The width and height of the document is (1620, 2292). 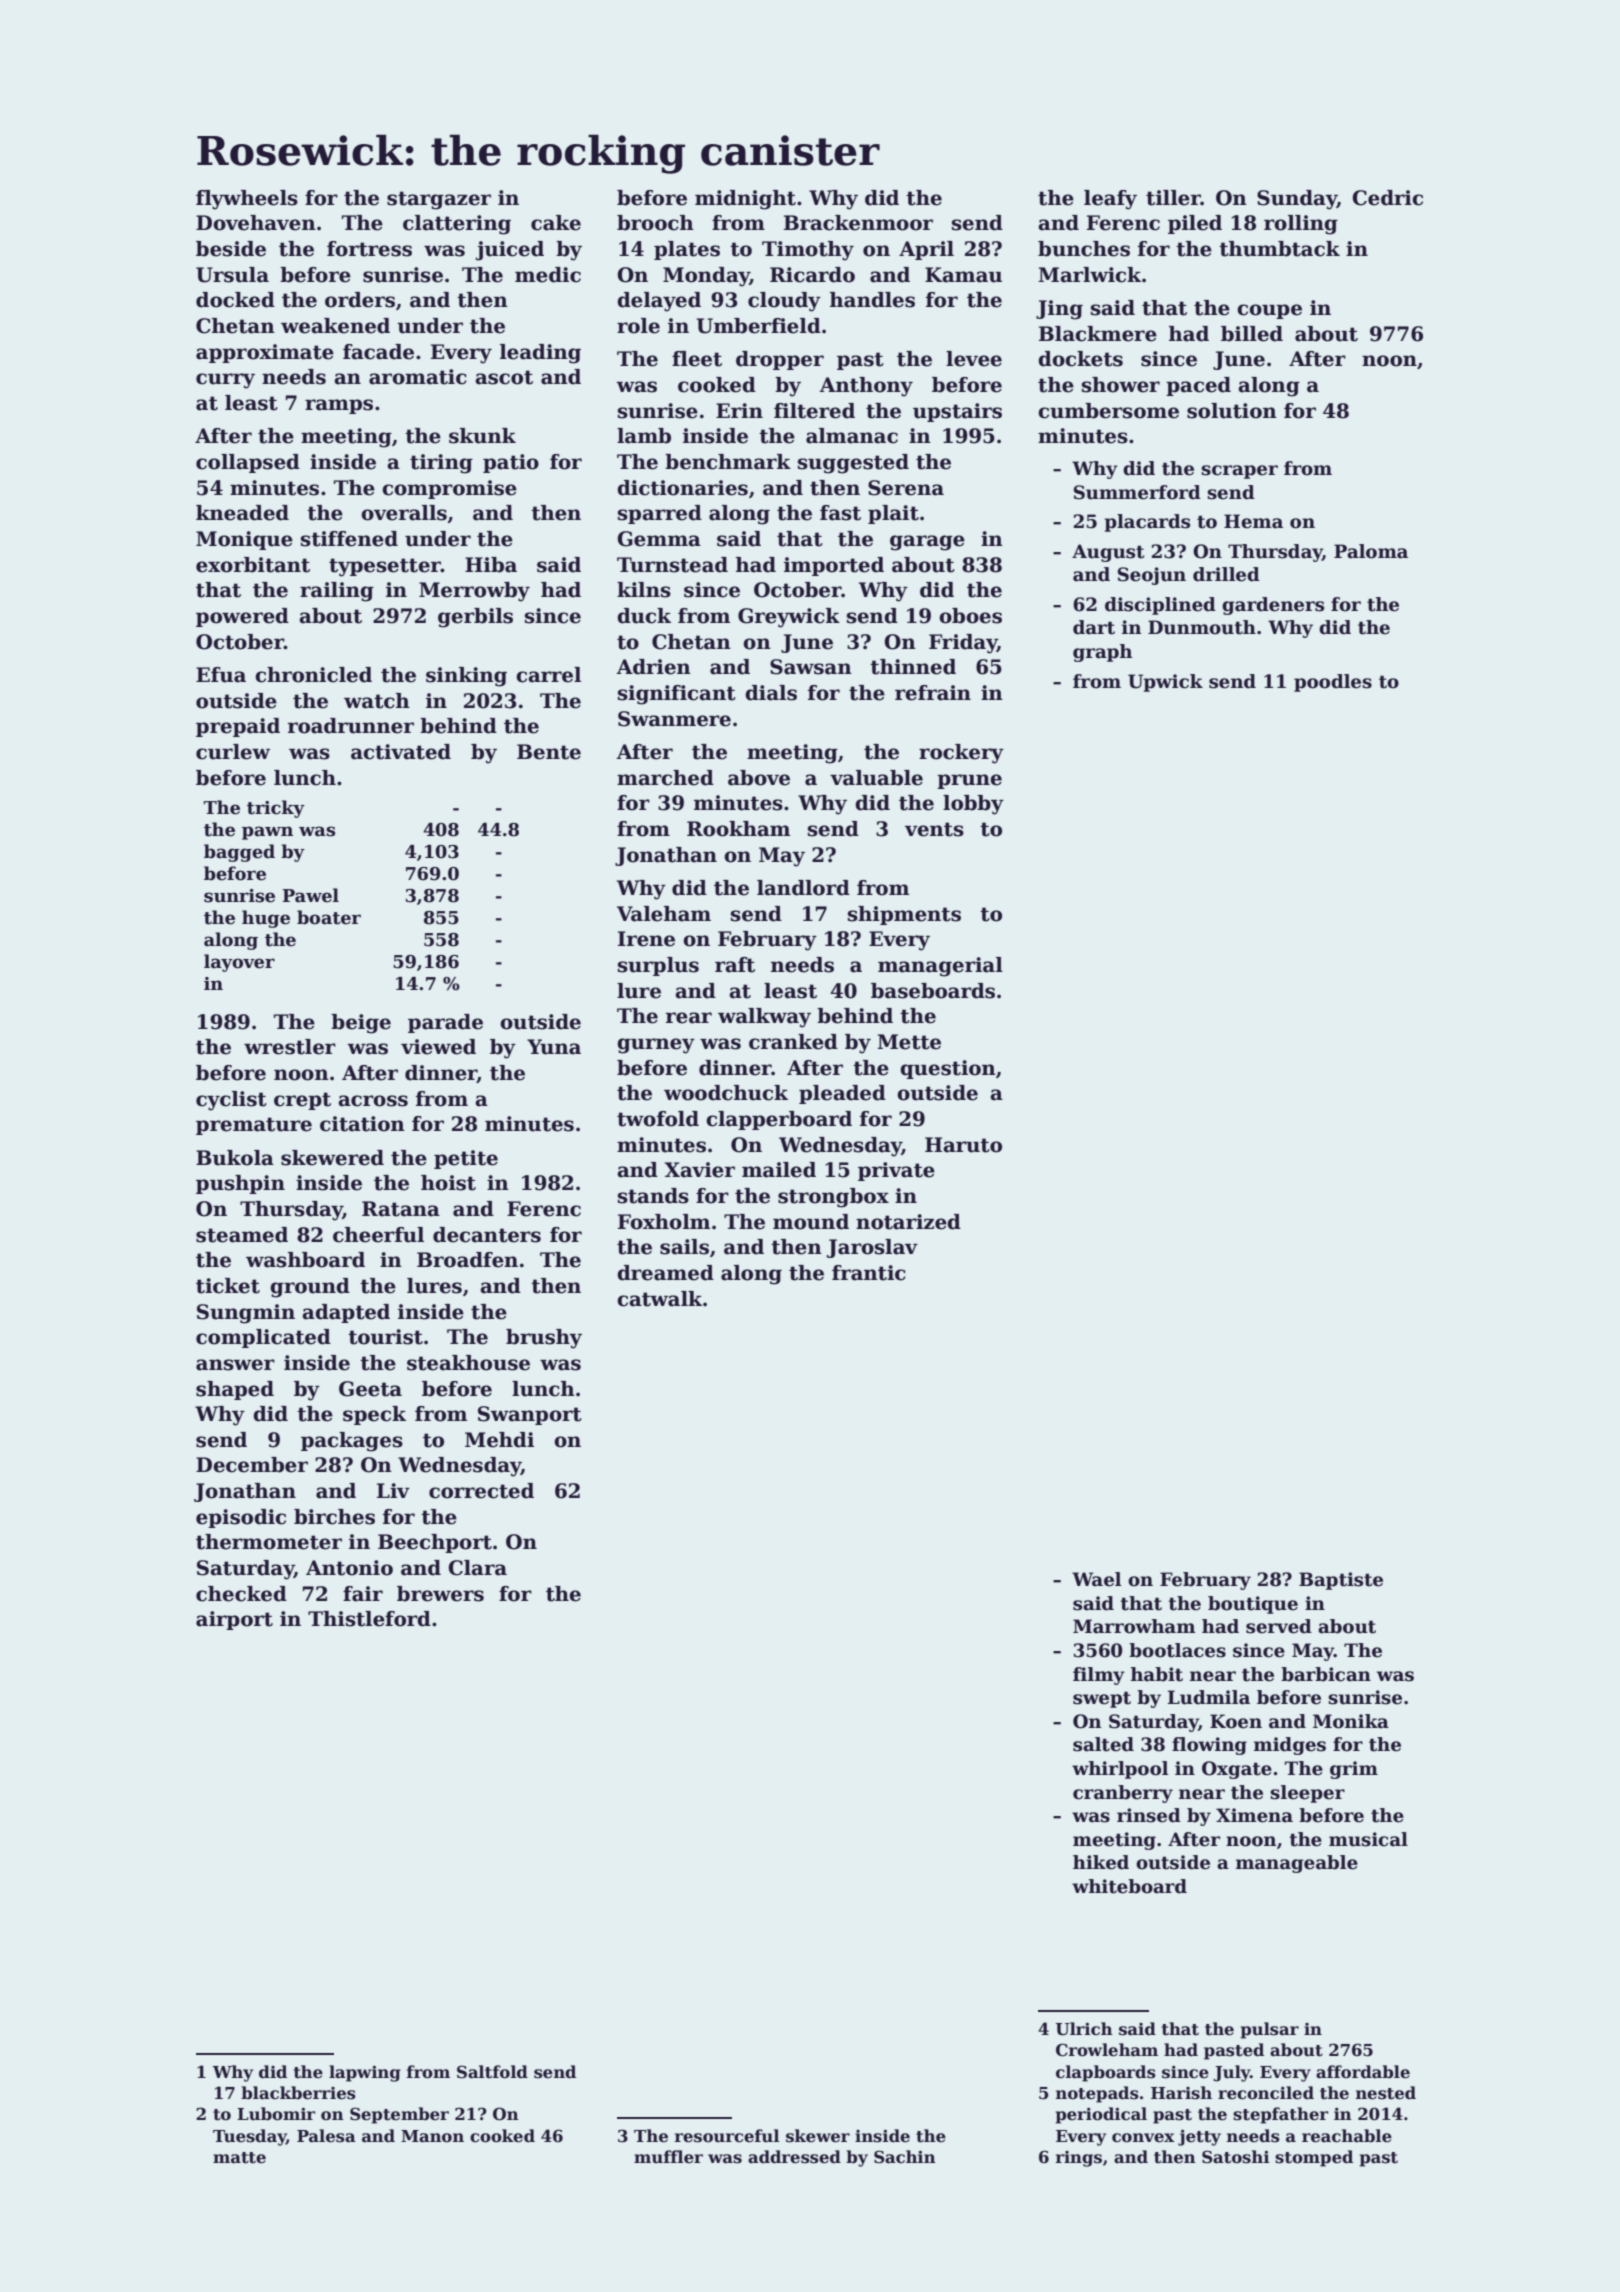 What do you see at coordinates (869, 1273) in the document?
I see `frantic` at bounding box center [869, 1273].
